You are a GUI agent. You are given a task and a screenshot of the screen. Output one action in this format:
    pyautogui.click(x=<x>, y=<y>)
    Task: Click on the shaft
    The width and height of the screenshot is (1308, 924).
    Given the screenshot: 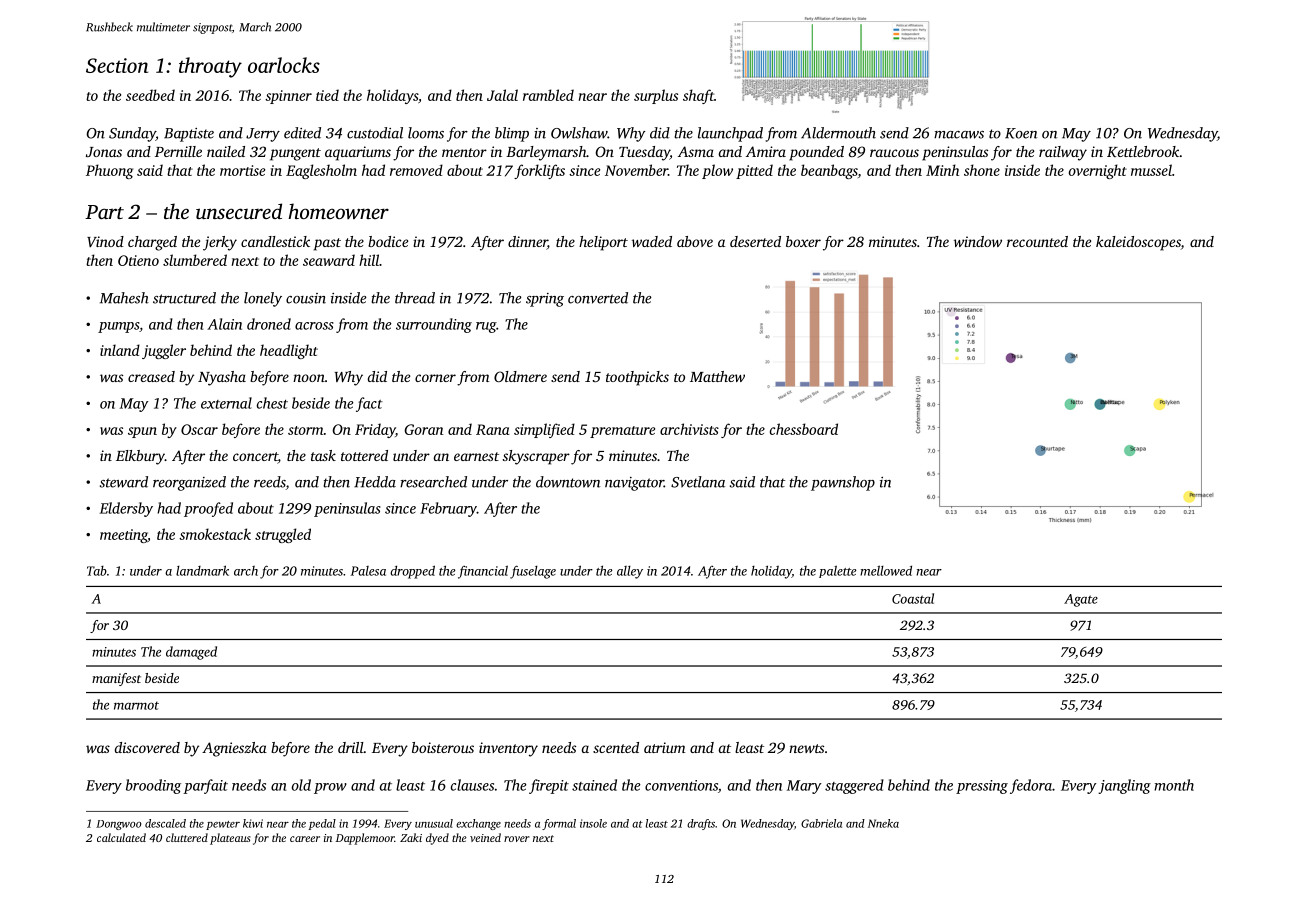 What is the action you would take?
    pyautogui.click(x=698, y=96)
